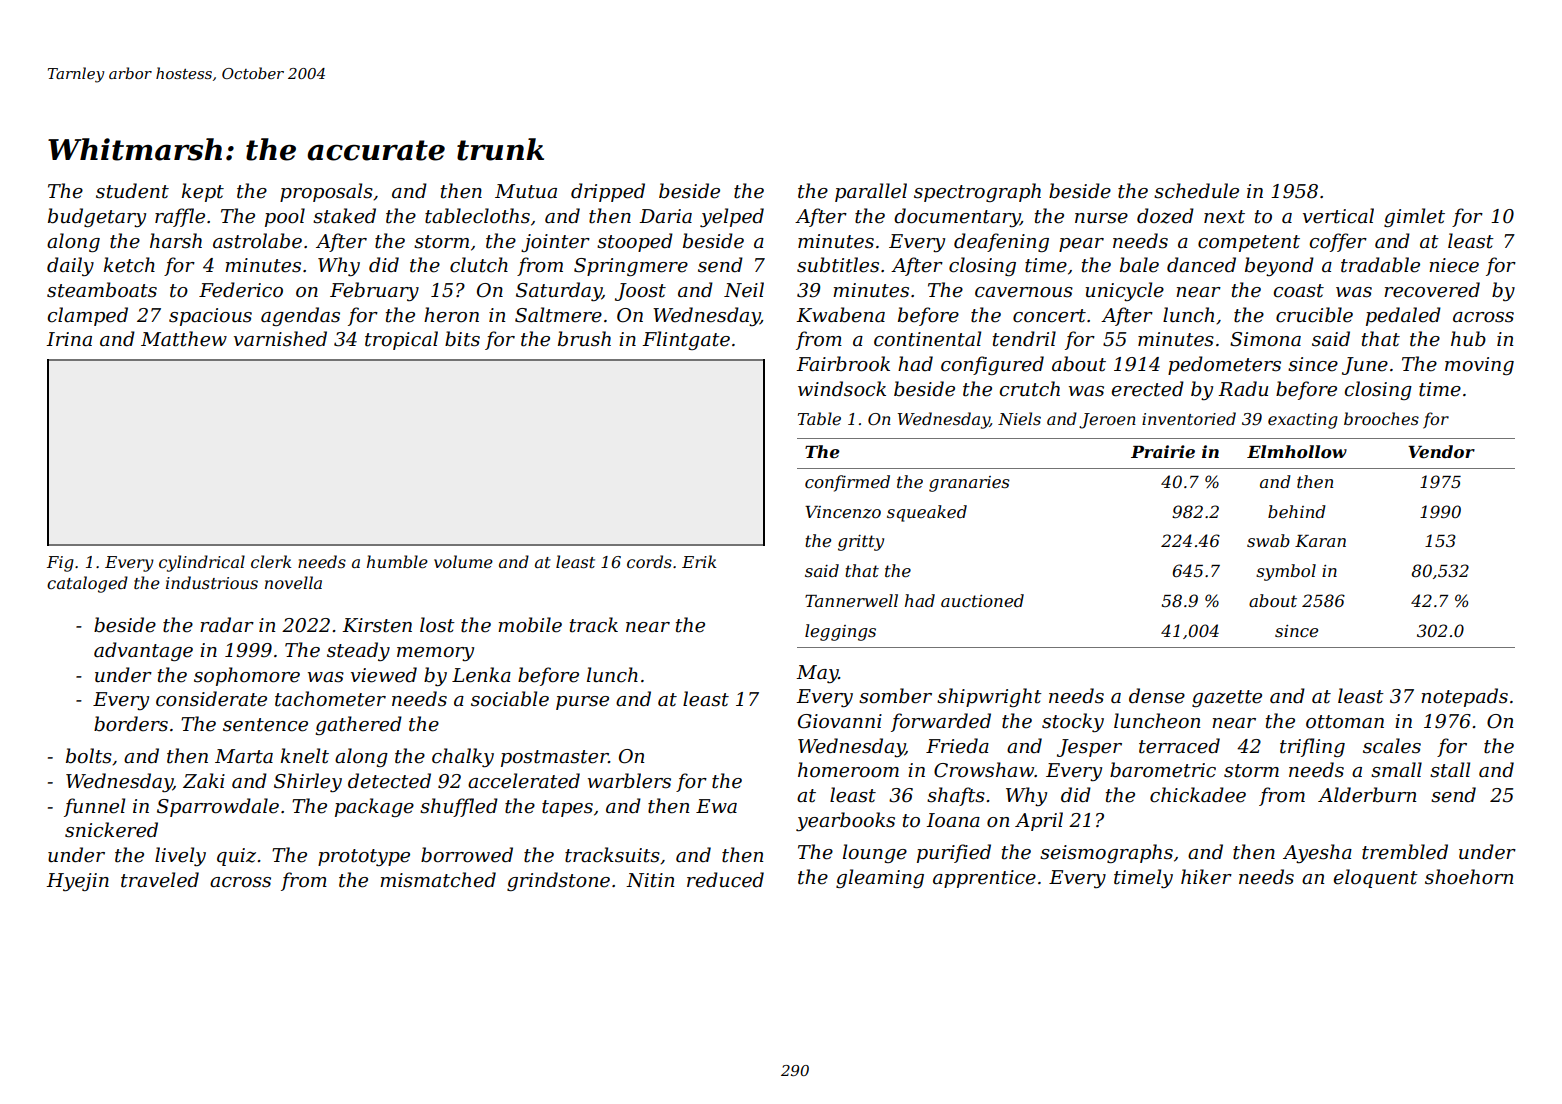  What do you see at coordinates (401, 340) in the document?
I see `tropical` at bounding box center [401, 340].
